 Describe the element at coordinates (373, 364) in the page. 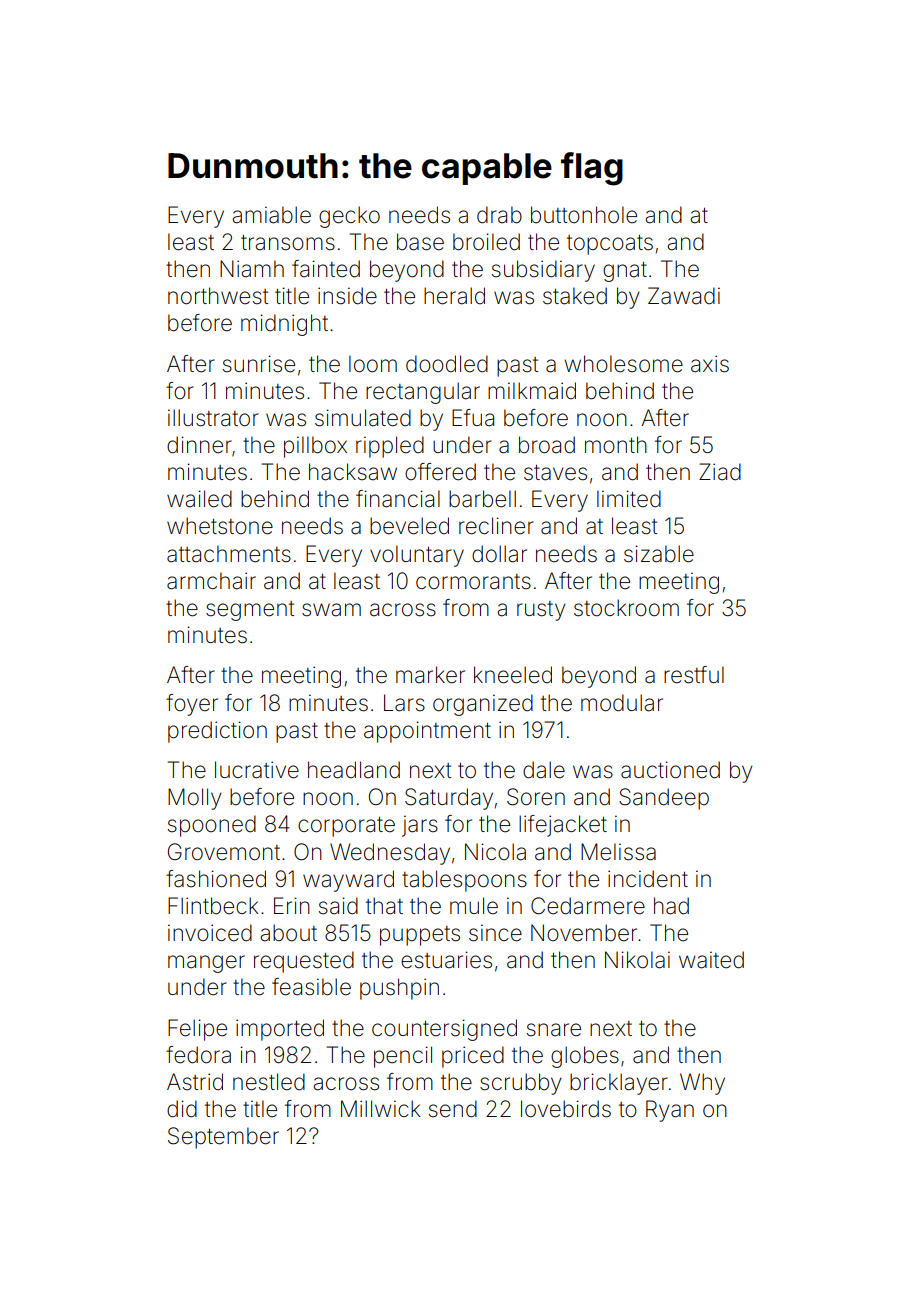

I see `loom` at that location.
